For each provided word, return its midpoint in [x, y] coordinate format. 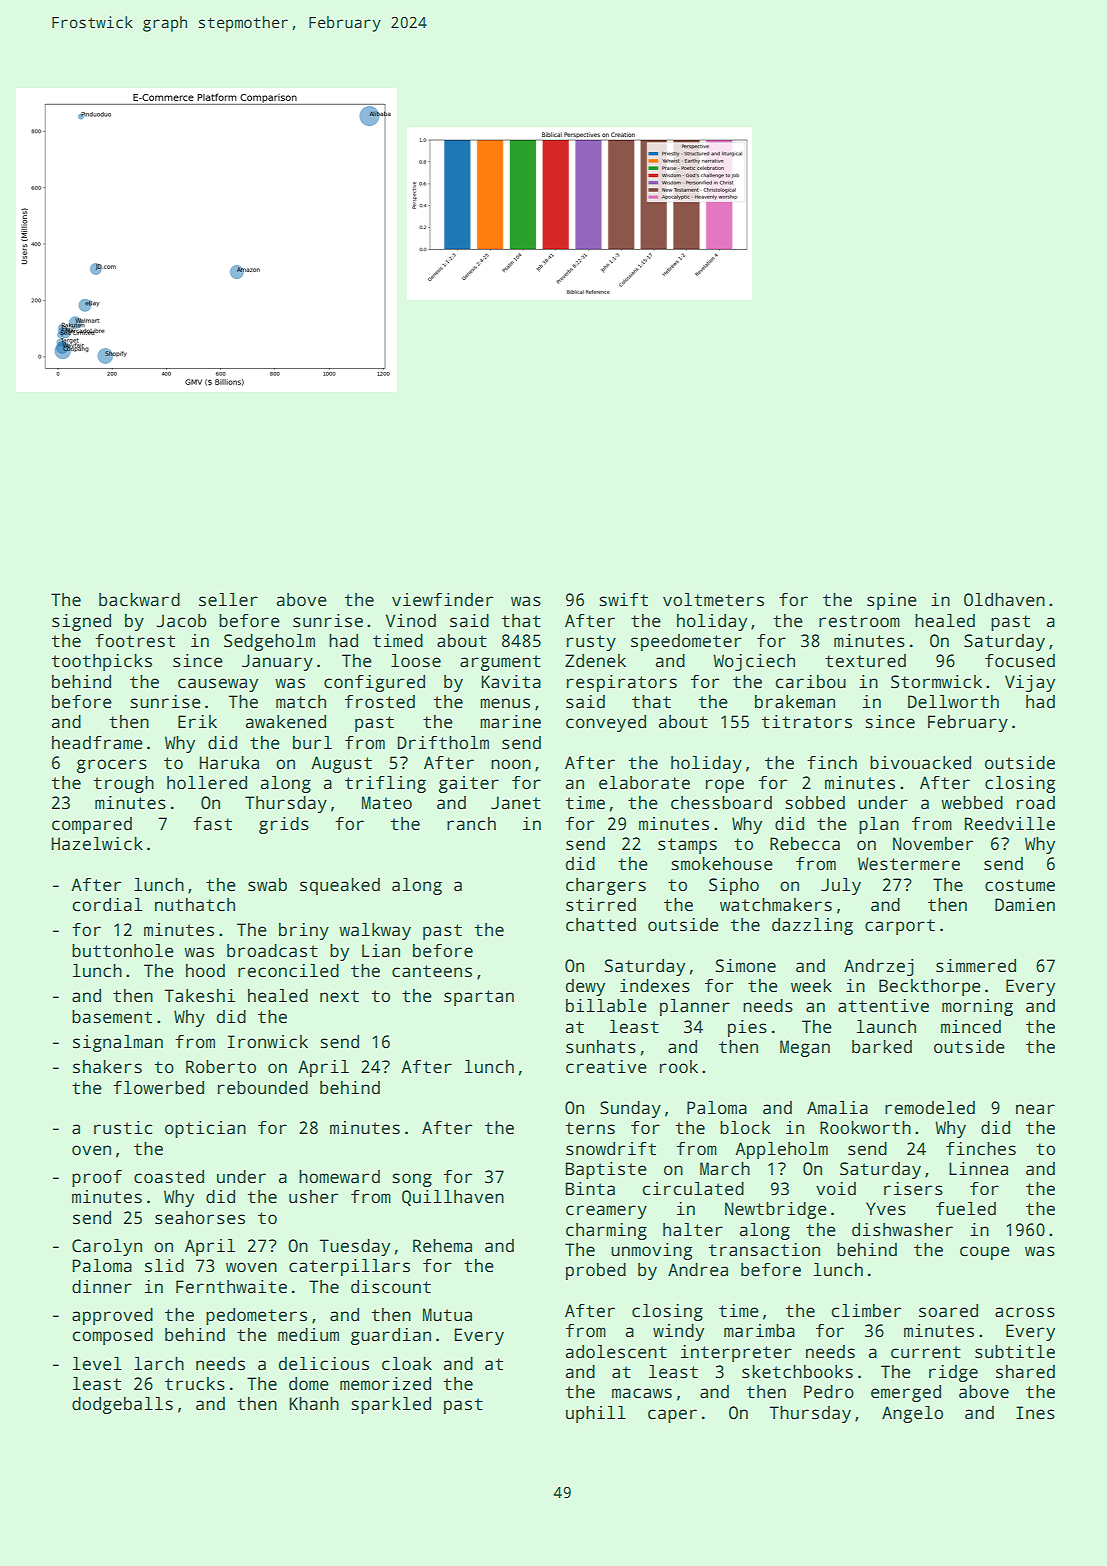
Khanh [314, 1404]
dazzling [812, 926]
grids [284, 825]
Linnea [978, 1169]
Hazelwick [97, 844]
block [745, 1128]
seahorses [200, 1218]
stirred [601, 905]
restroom [859, 621]
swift [623, 600]
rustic [123, 1128]
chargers [606, 886]
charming [606, 1231]
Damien [1025, 905]
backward [139, 600]
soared [948, 1311]
